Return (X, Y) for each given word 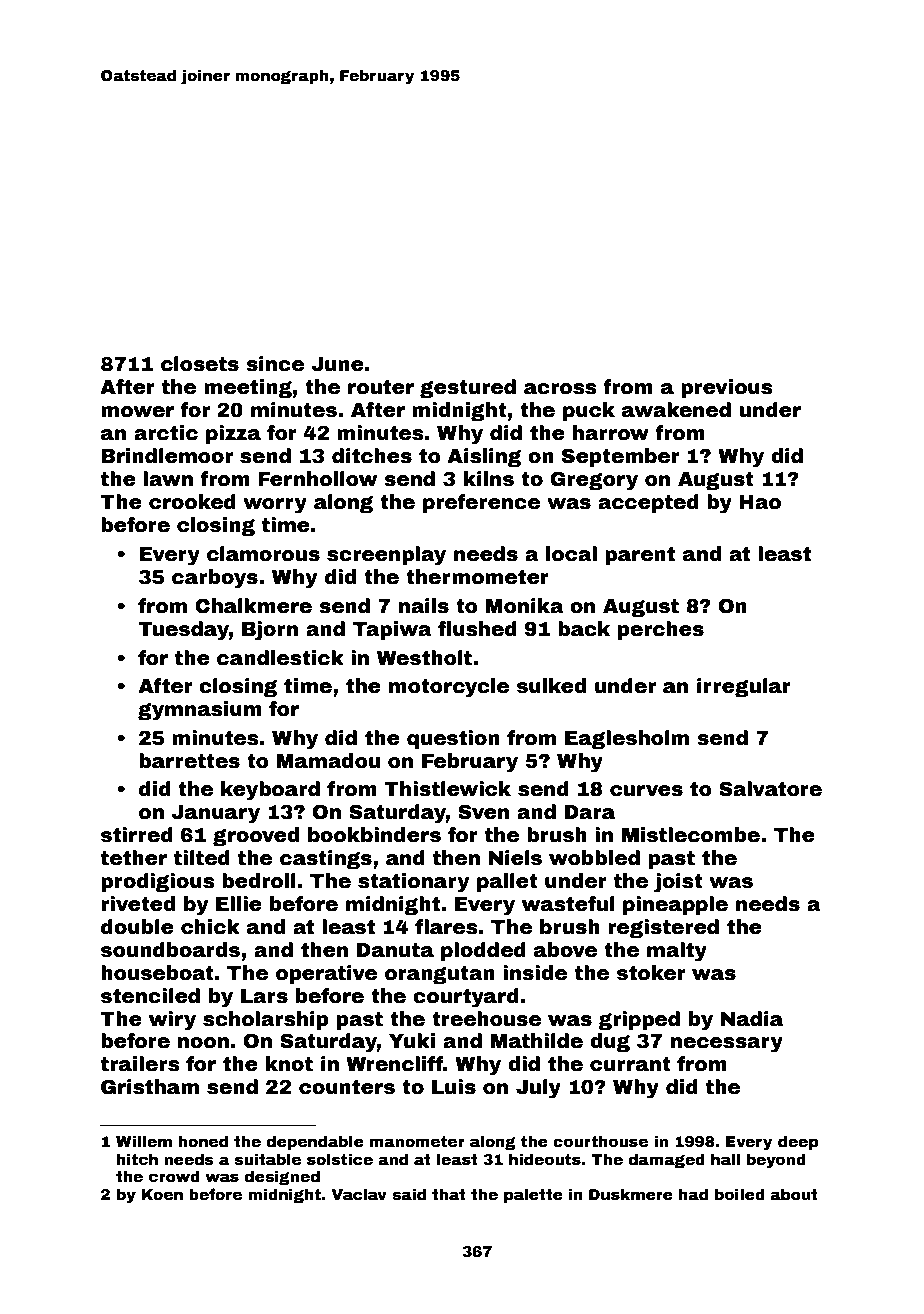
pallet (507, 882)
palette (533, 1195)
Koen (162, 1194)
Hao (760, 502)
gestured (468, 388)
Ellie (239, 904)
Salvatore (770, 789)
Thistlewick (447, 789)
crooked (192, 502)
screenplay (386, 556)
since (275, 364)
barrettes (189, 761)
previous (726, 388)
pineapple (675, 905)
